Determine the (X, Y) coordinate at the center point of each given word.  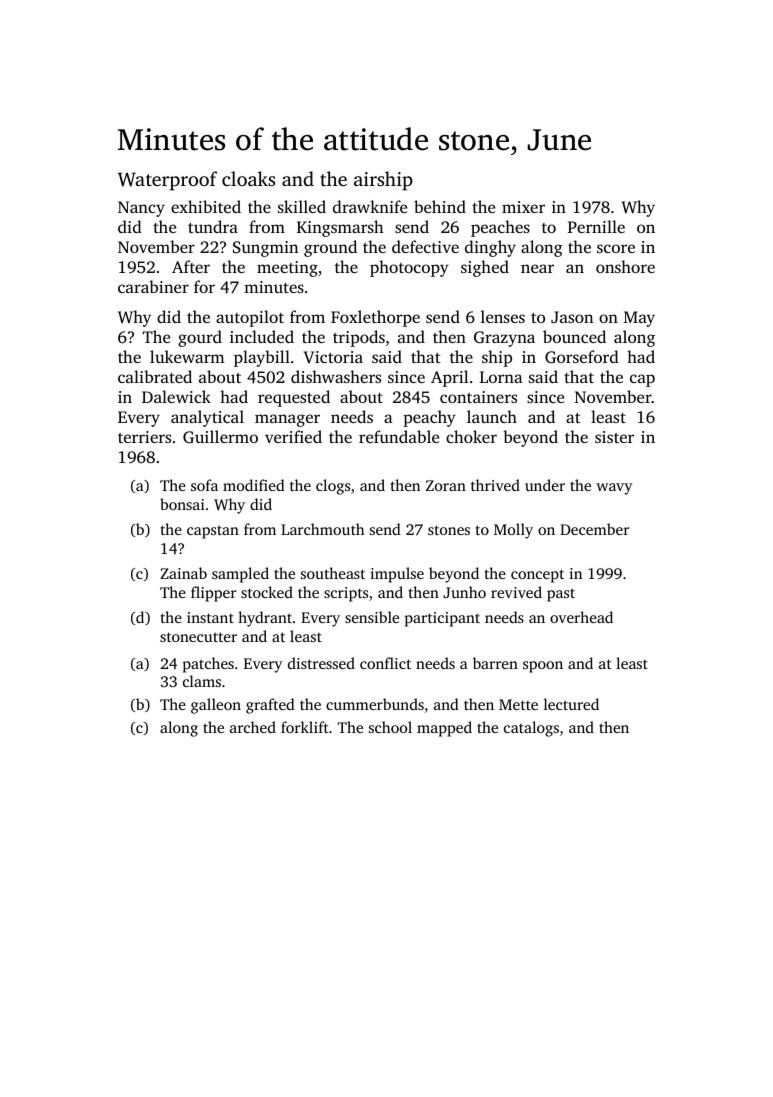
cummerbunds (375, 704)
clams (202, 681)
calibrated (155, 376)
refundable (399, 436)
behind (440, 206)
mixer (523, 207)
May (639, 319)
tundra (213, 226)
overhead (581, 617)
